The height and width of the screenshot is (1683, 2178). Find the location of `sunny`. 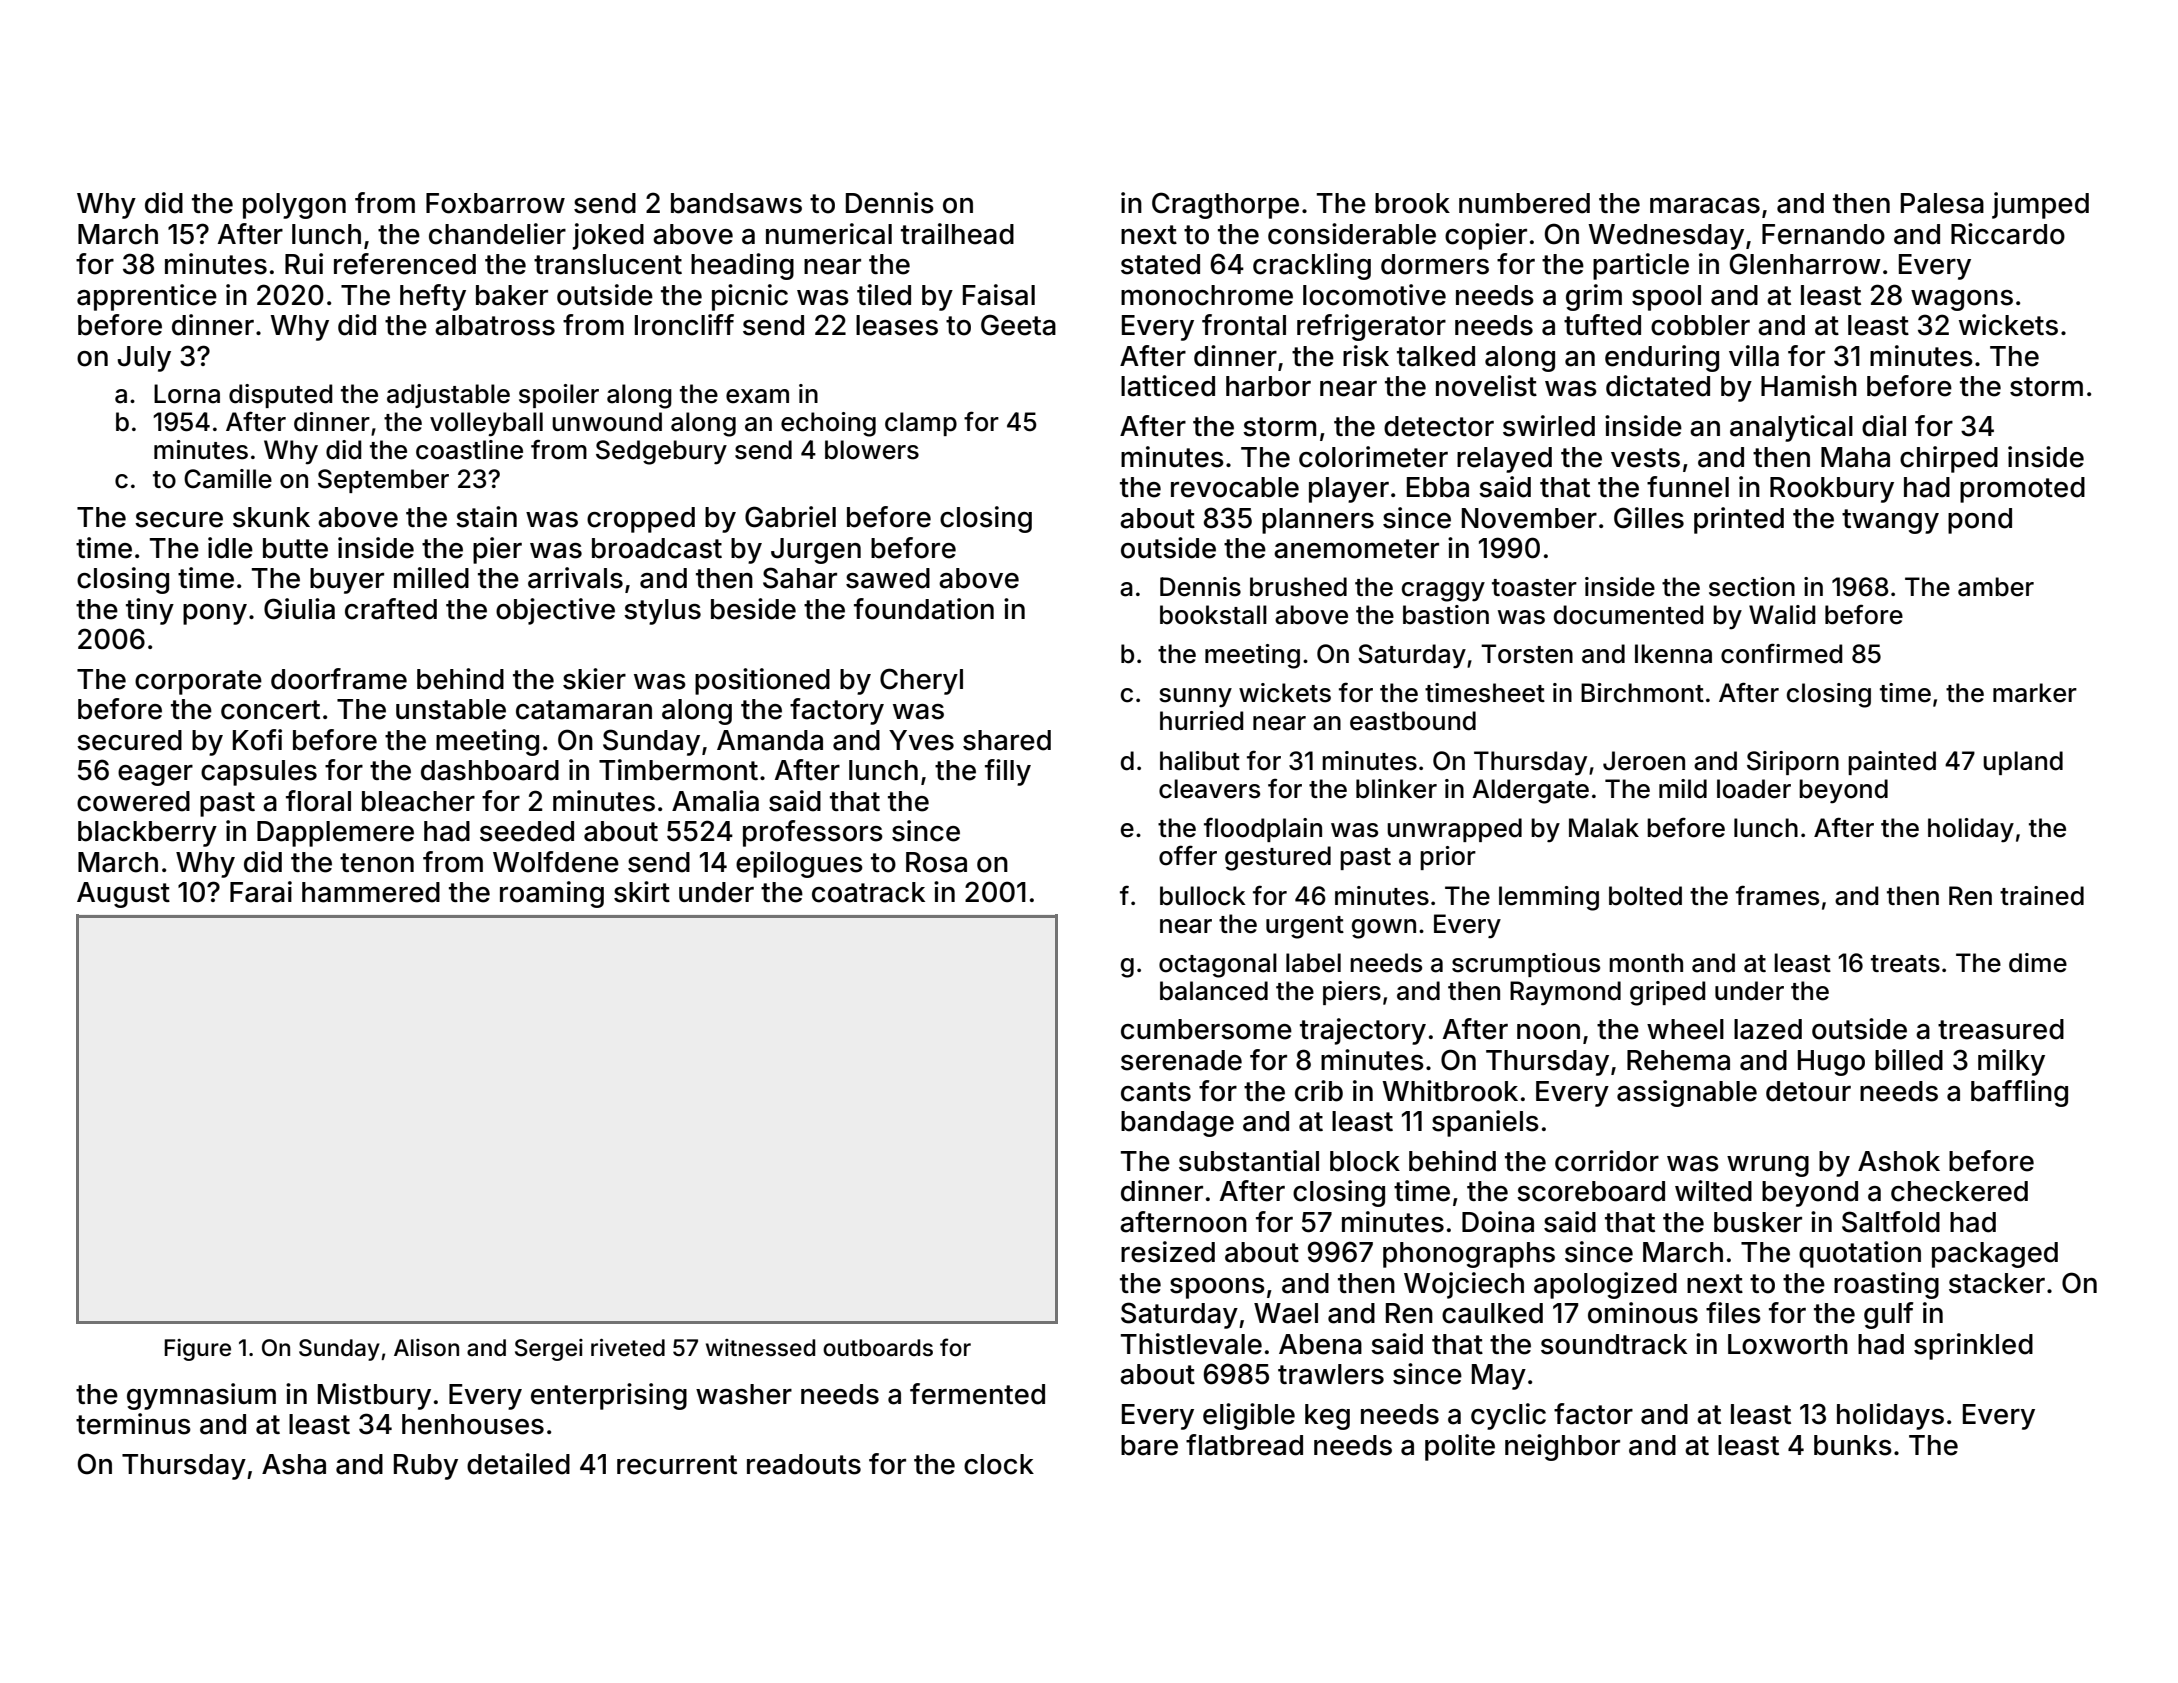

sunny is located at coordinates (1195, 698).
